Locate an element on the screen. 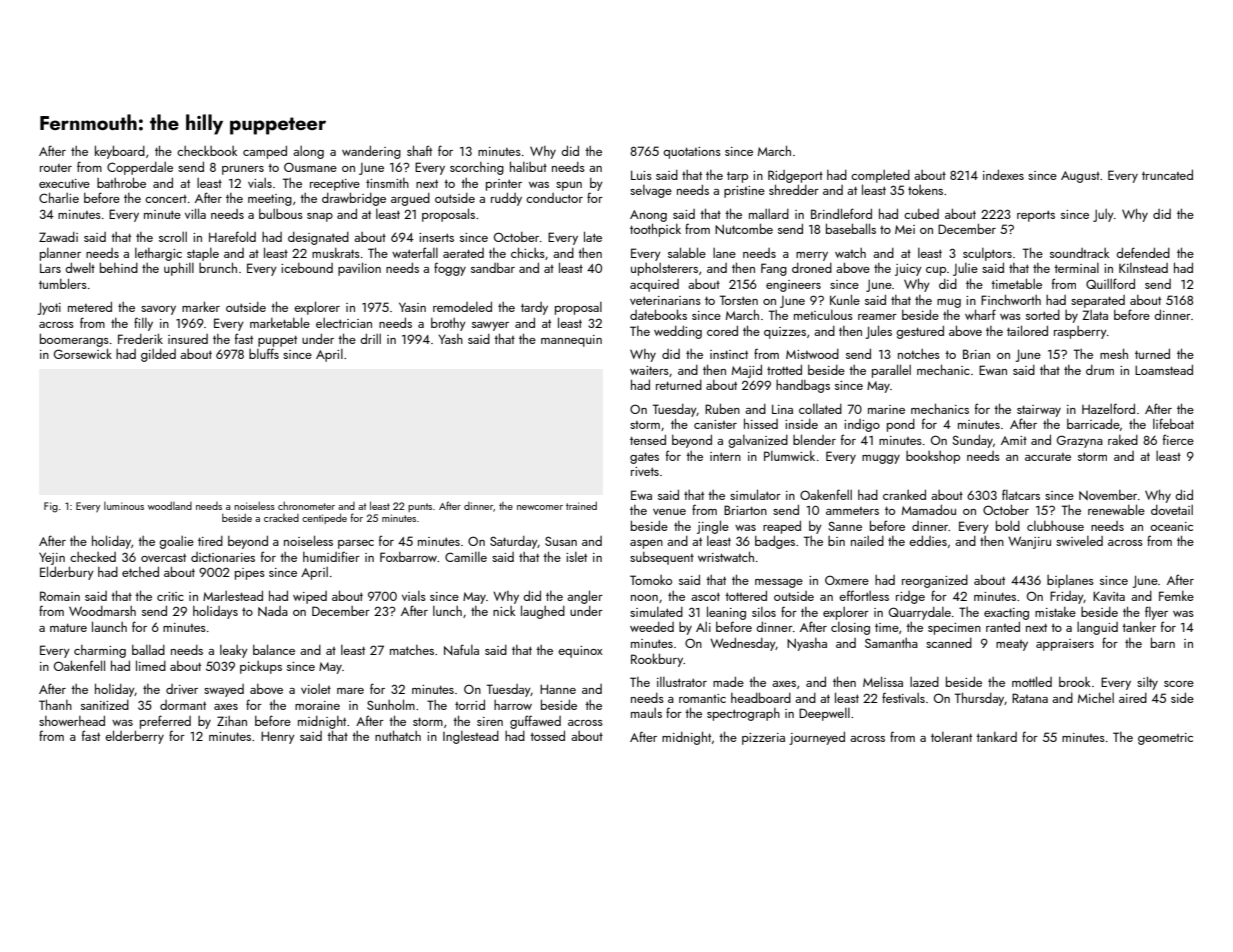  sculptors is located at coordinates (987, 254).
